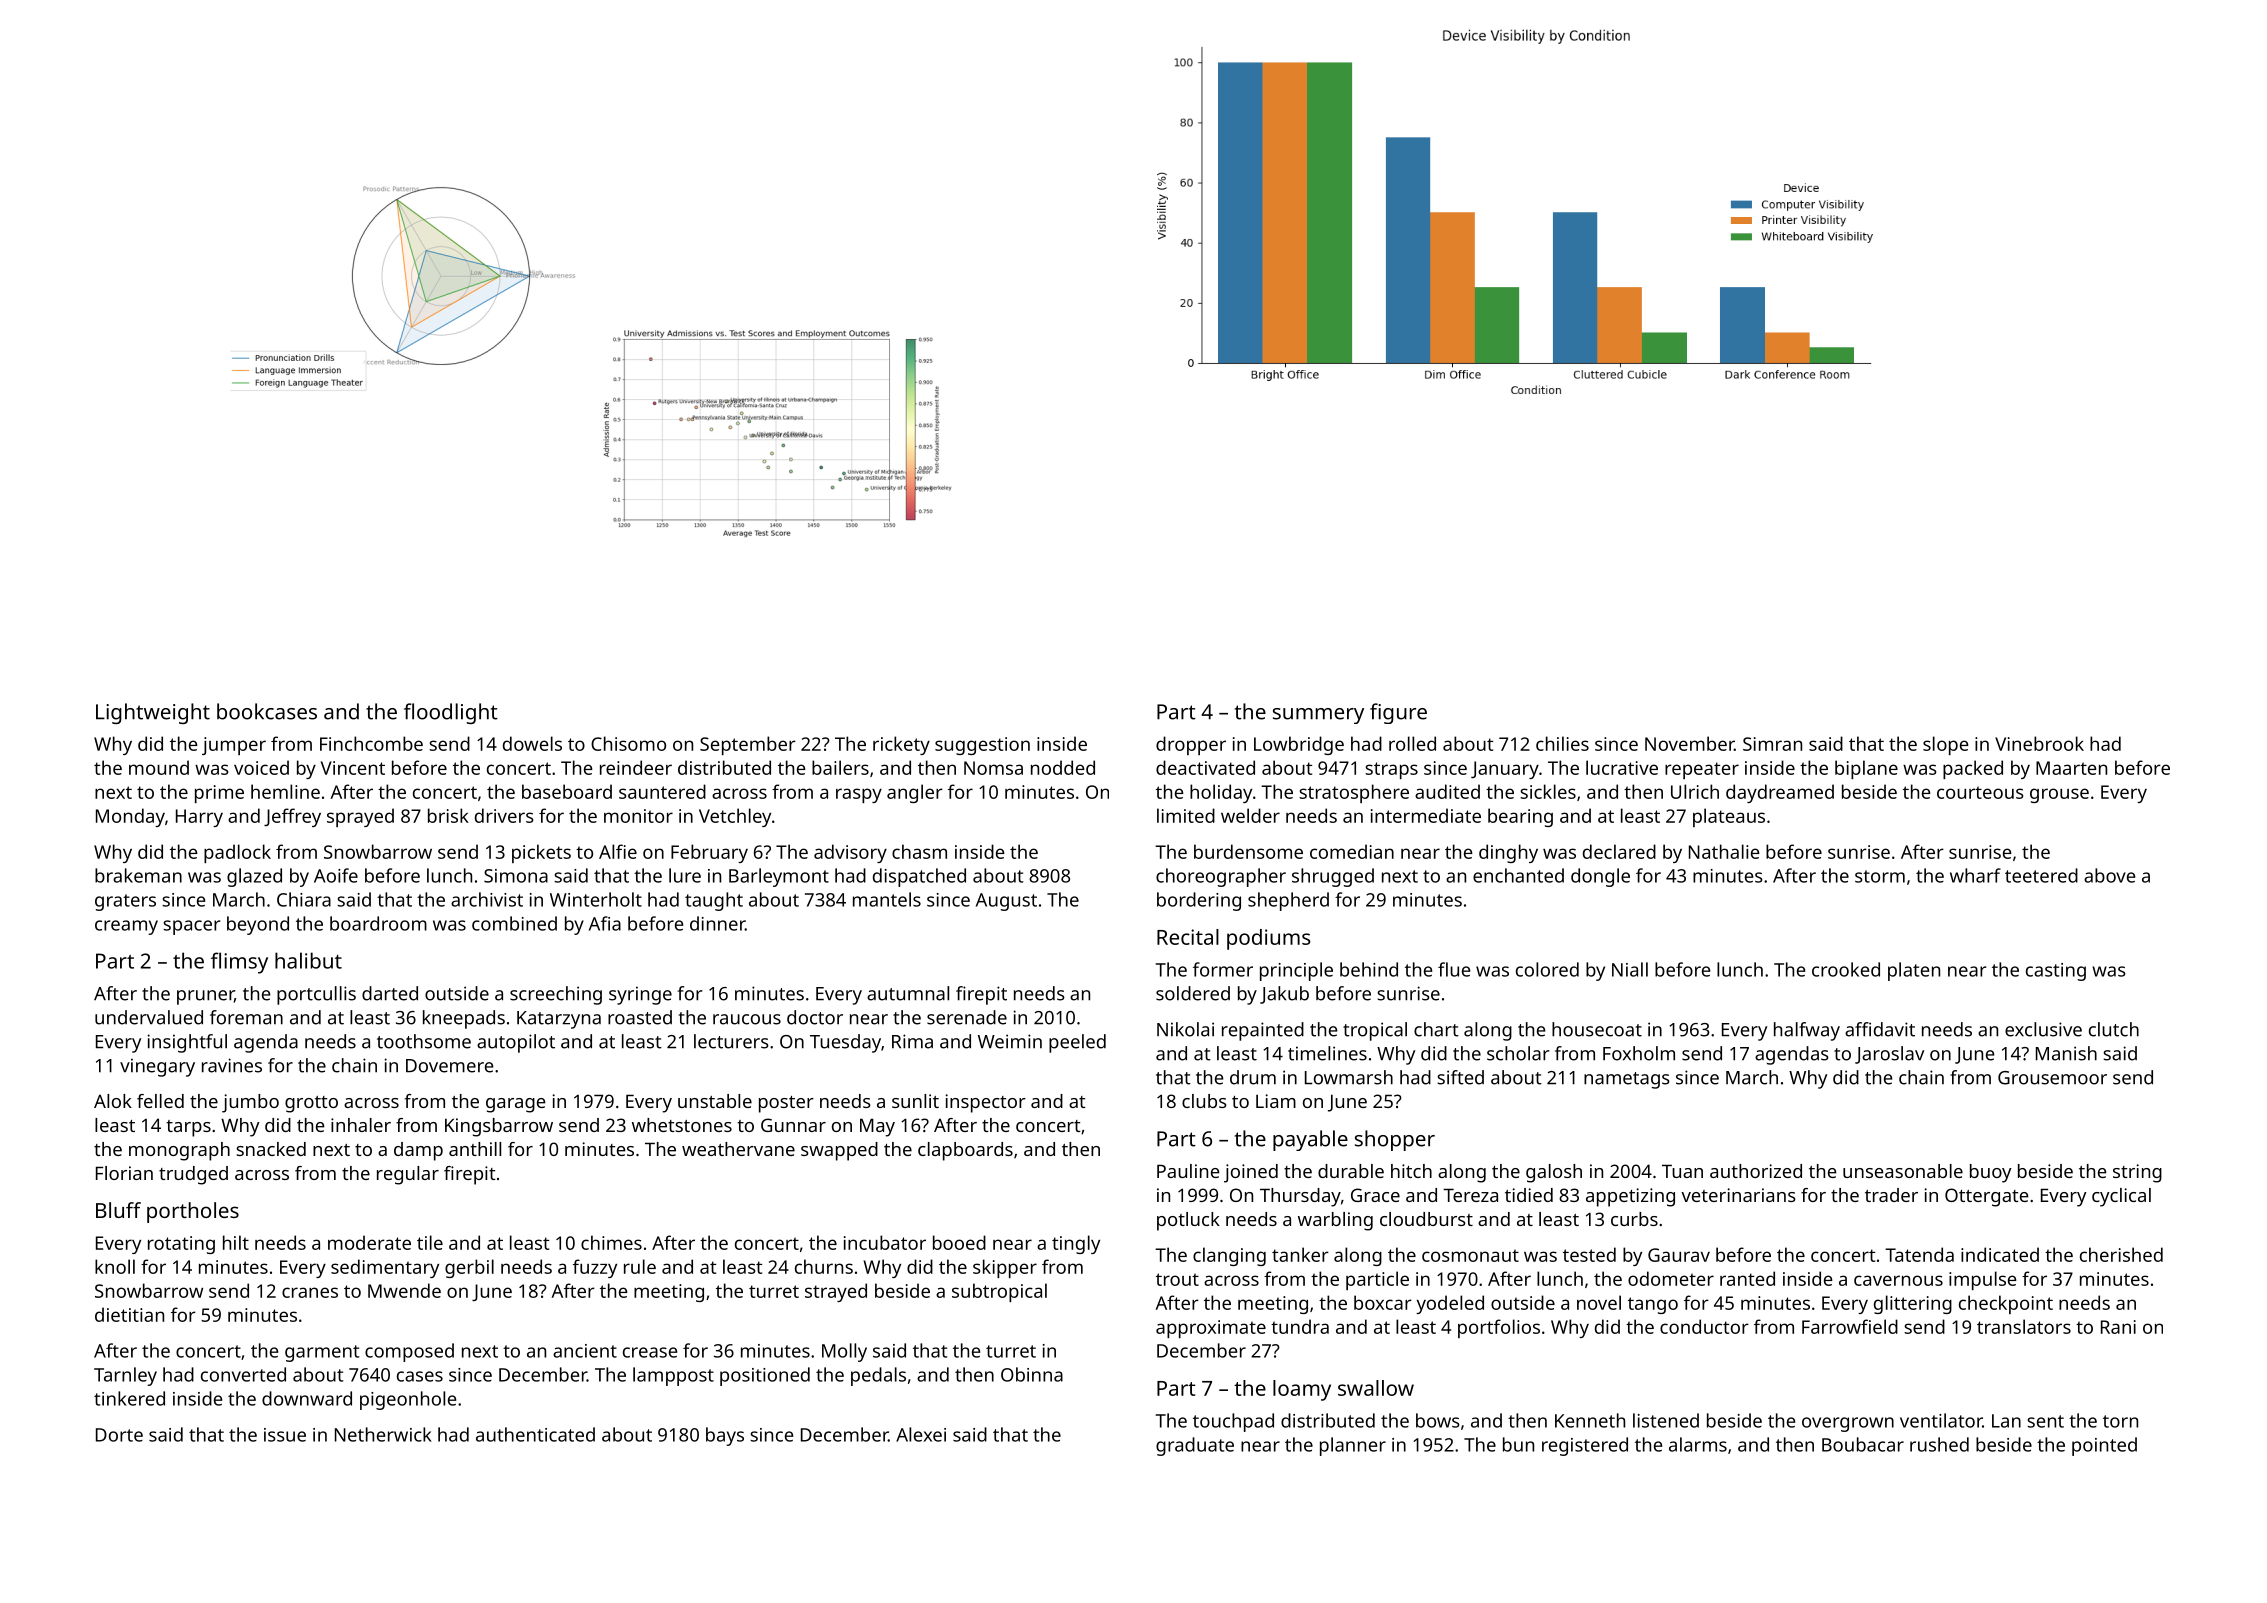 Image resolution: width=2267 pixels, height=1603 pixels. I want to click on planner, so click(1353, 1446).
